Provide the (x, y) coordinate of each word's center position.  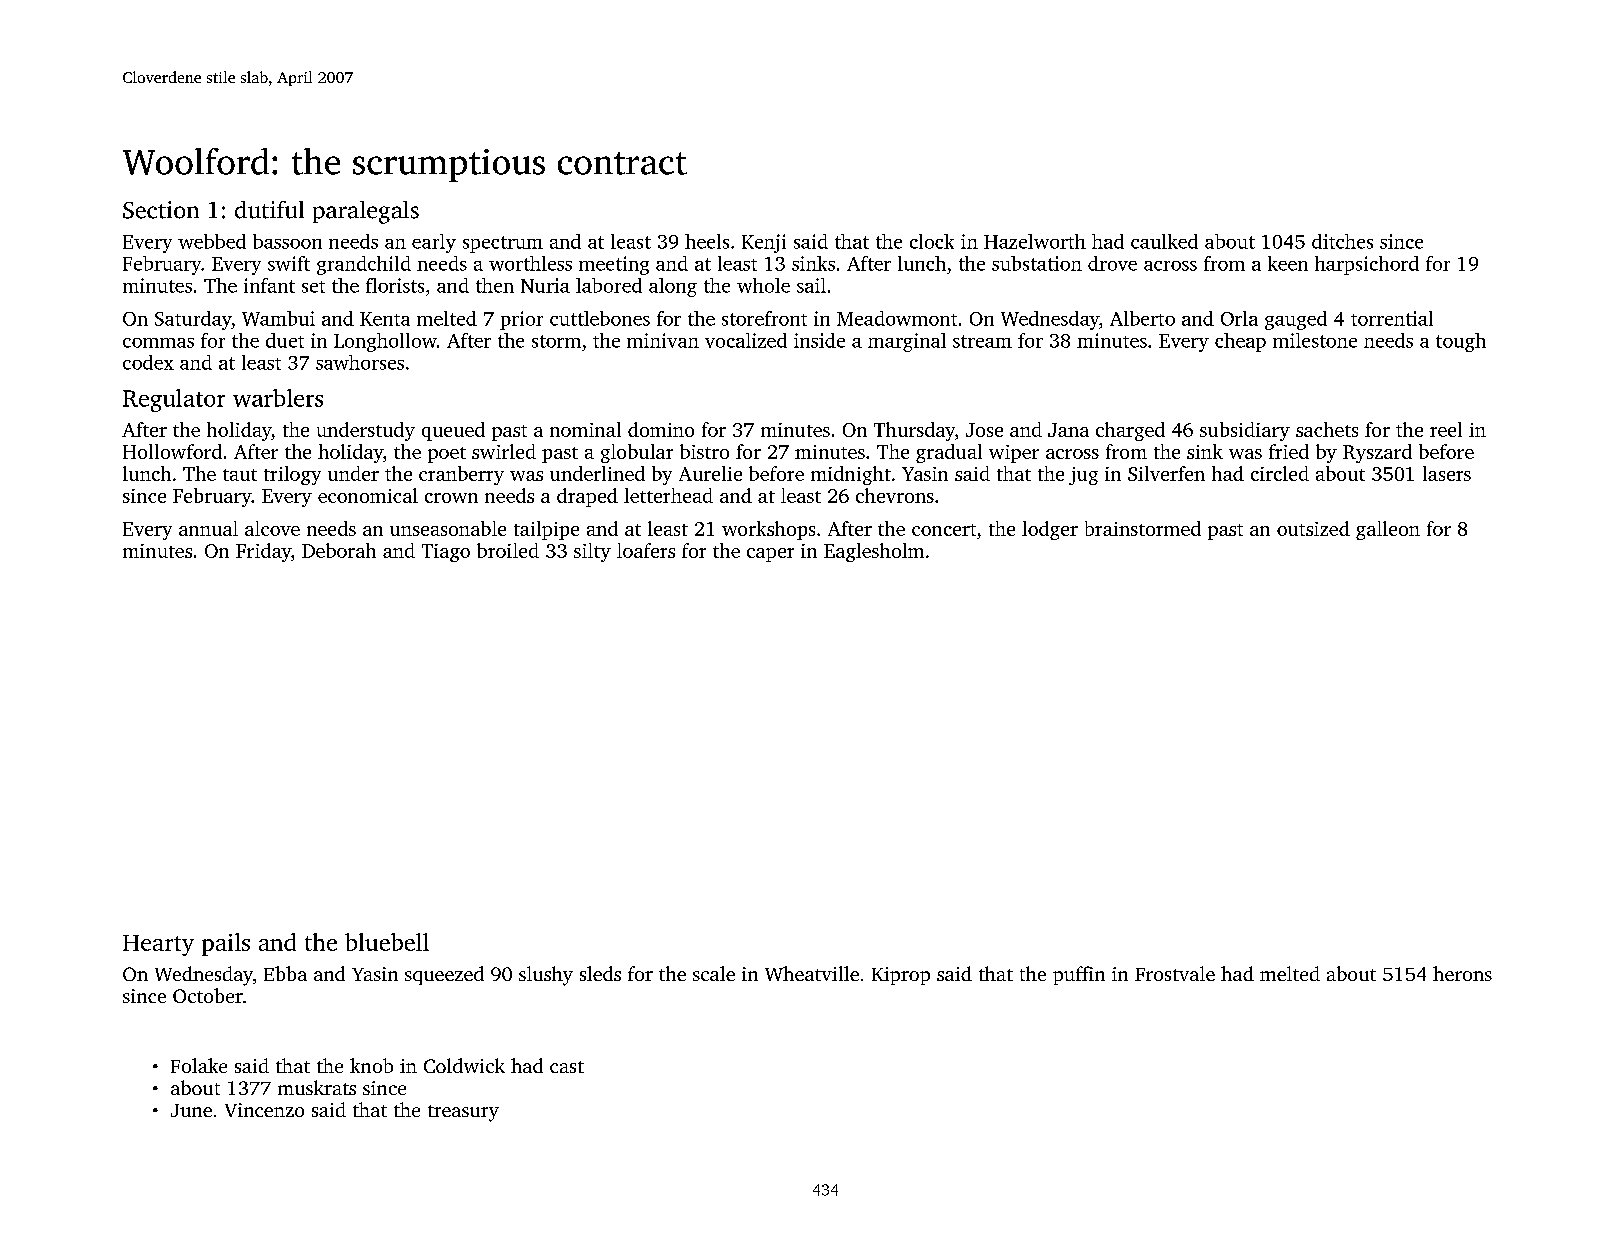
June (191, 1110)
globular (637, 453)
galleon (1388, 530)
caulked (1164, 241)
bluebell (387, 942)
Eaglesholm (874, 552)
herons (1462, 973)
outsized (1313, 528)
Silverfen (1166, 473)
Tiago (446, 553)
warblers (278, 398)
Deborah (339, 550)
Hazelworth (1035, 241)
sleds (600, 973)
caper (770, 555)
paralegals (366, 212)
